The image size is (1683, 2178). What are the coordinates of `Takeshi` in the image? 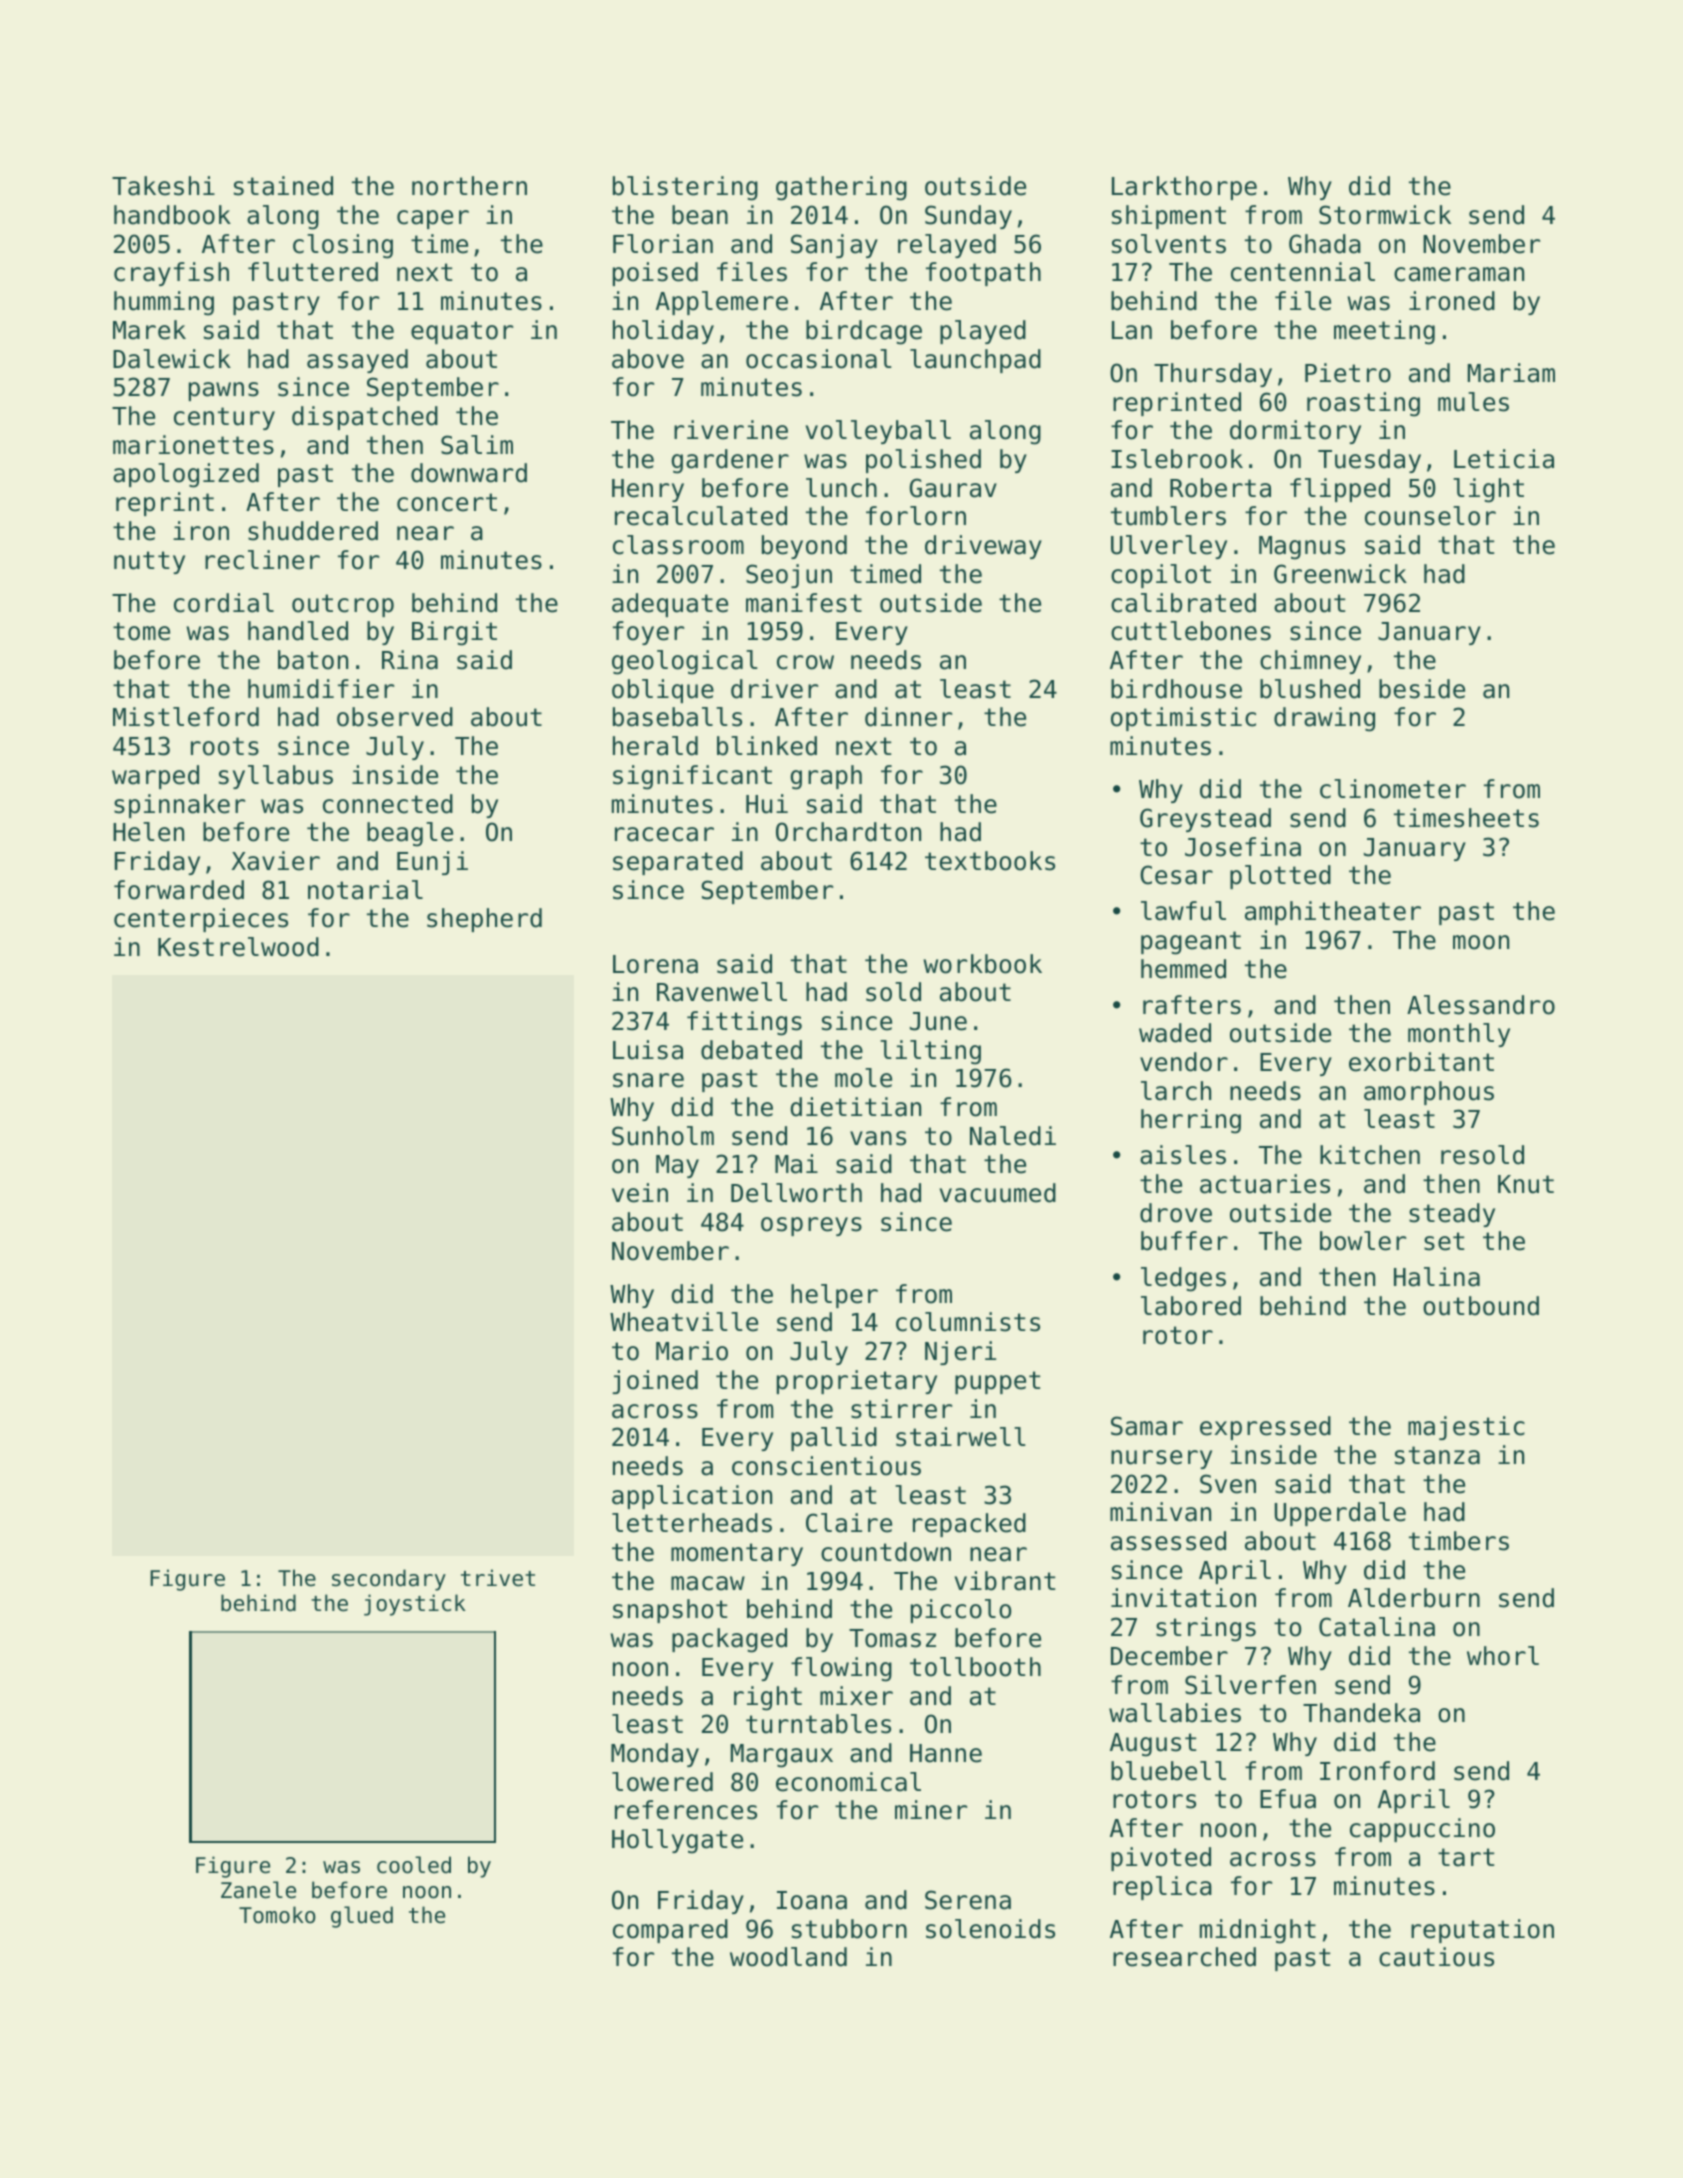 It's located at (163, 186).
